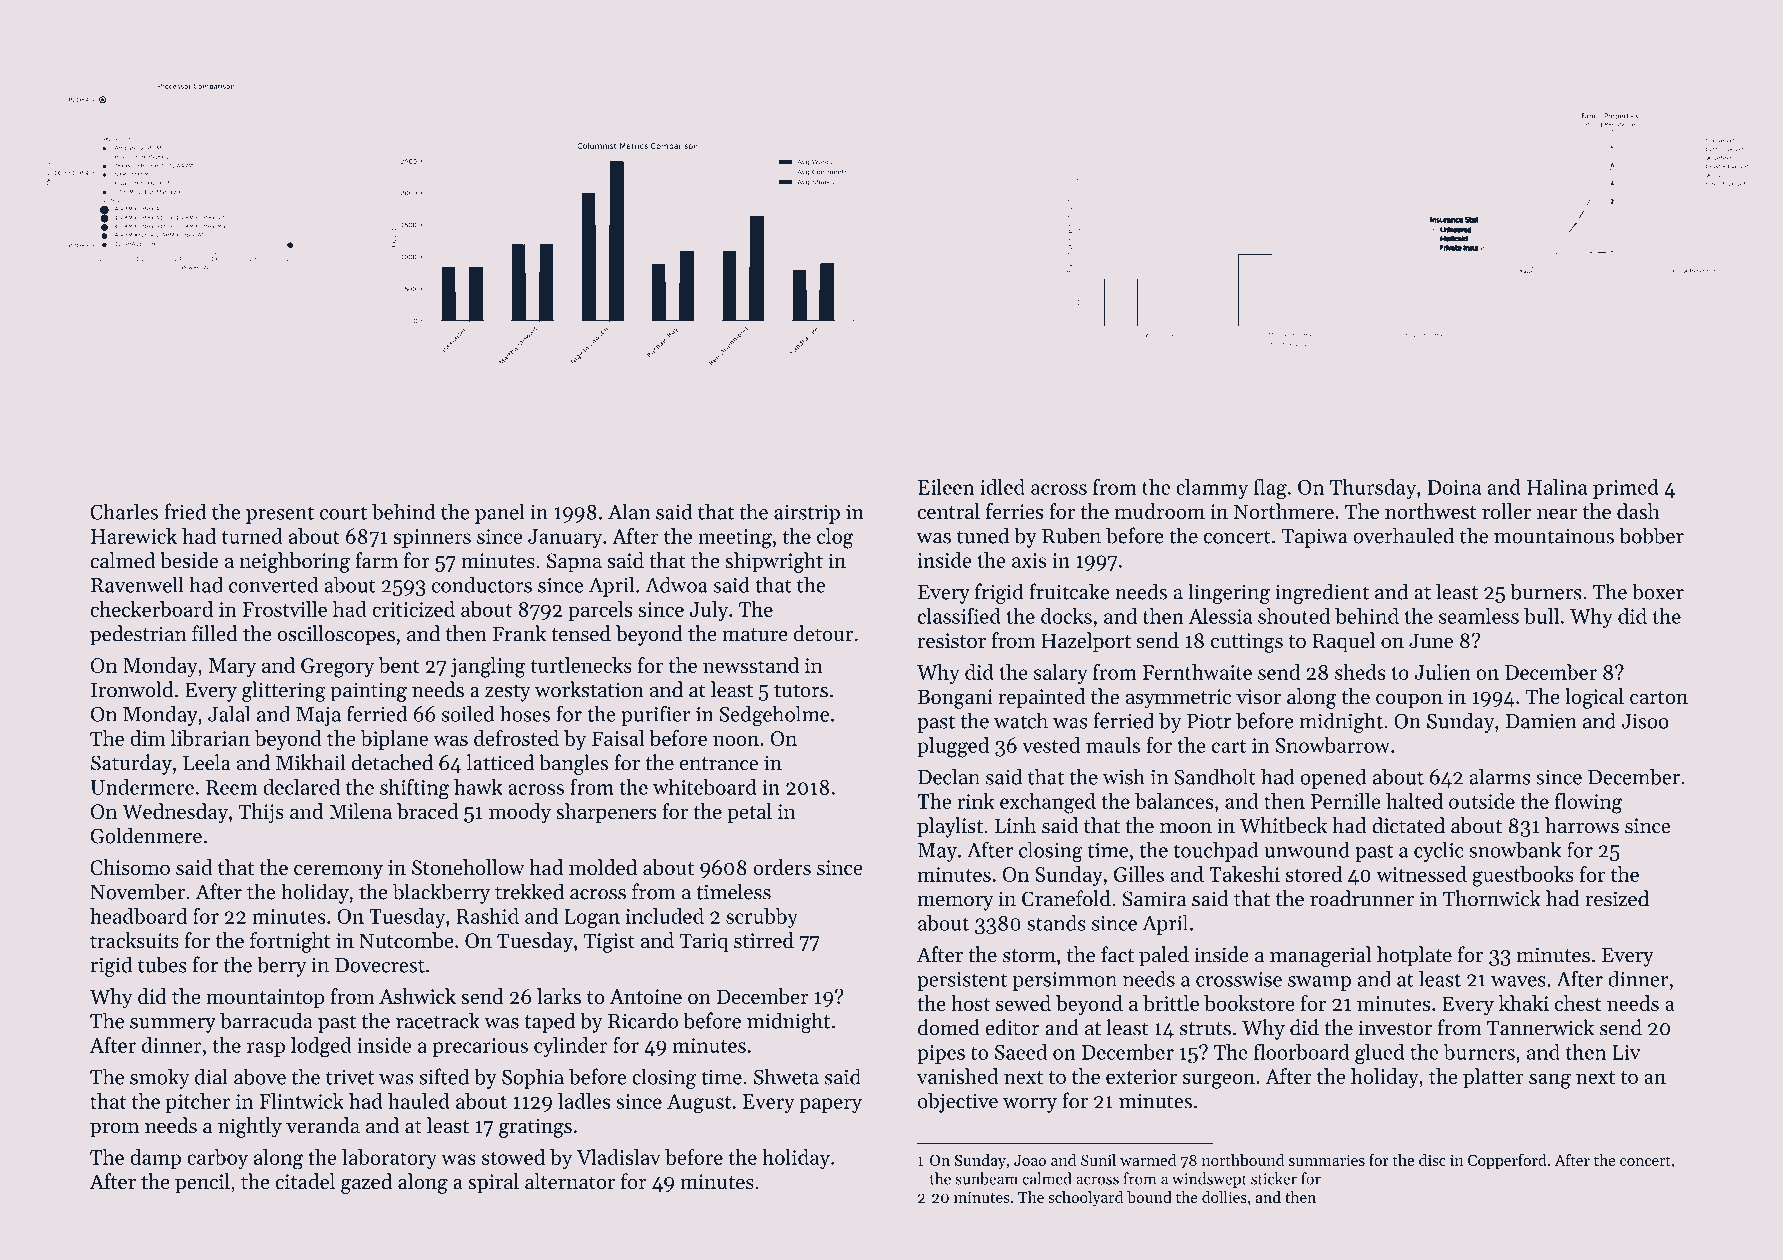  What do you see at coordinates (1578, 1003) in the screenshot?
I see `chest` at bounding box center [1578, 1003].
